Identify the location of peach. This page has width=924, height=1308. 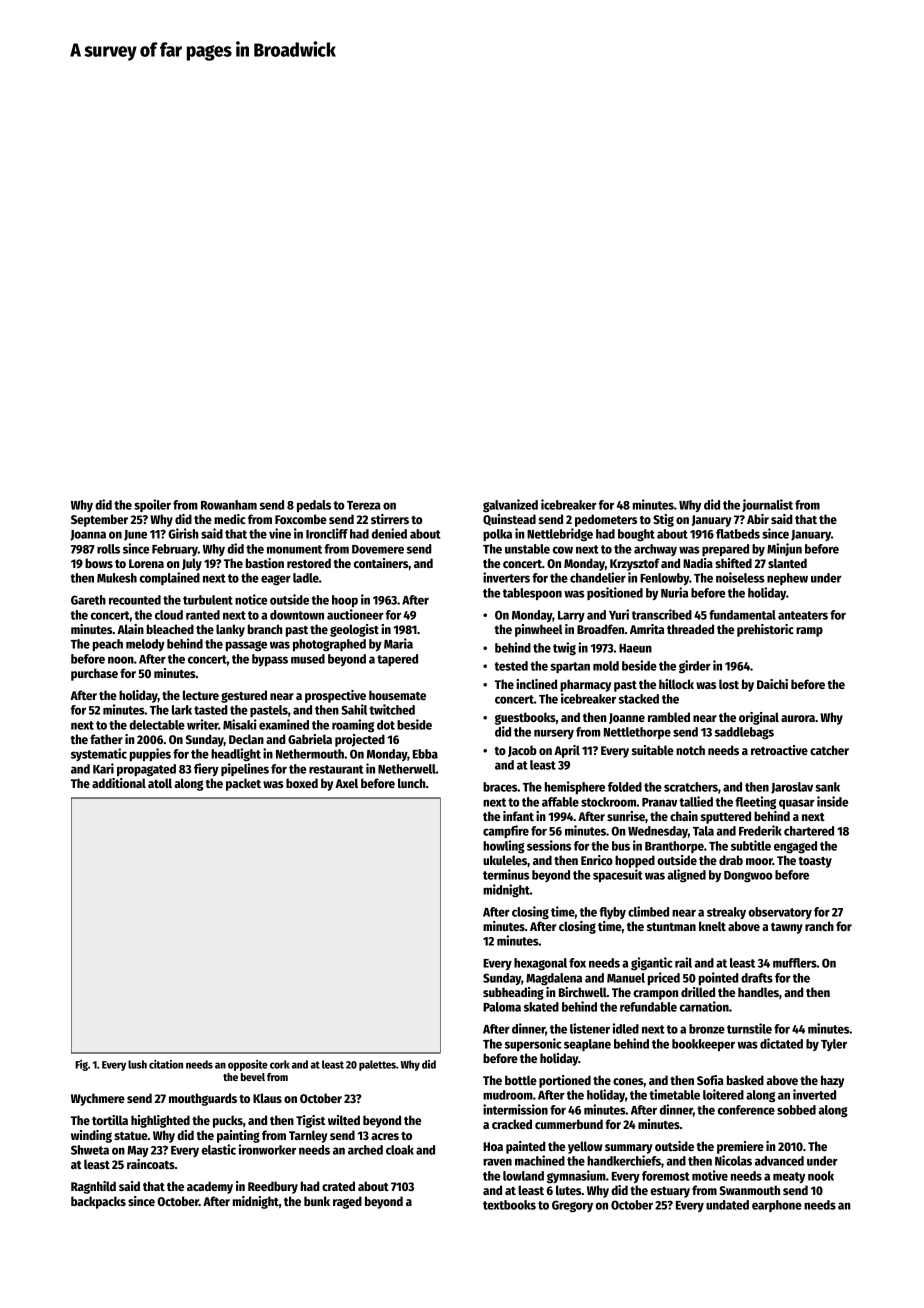
(108, 645).
